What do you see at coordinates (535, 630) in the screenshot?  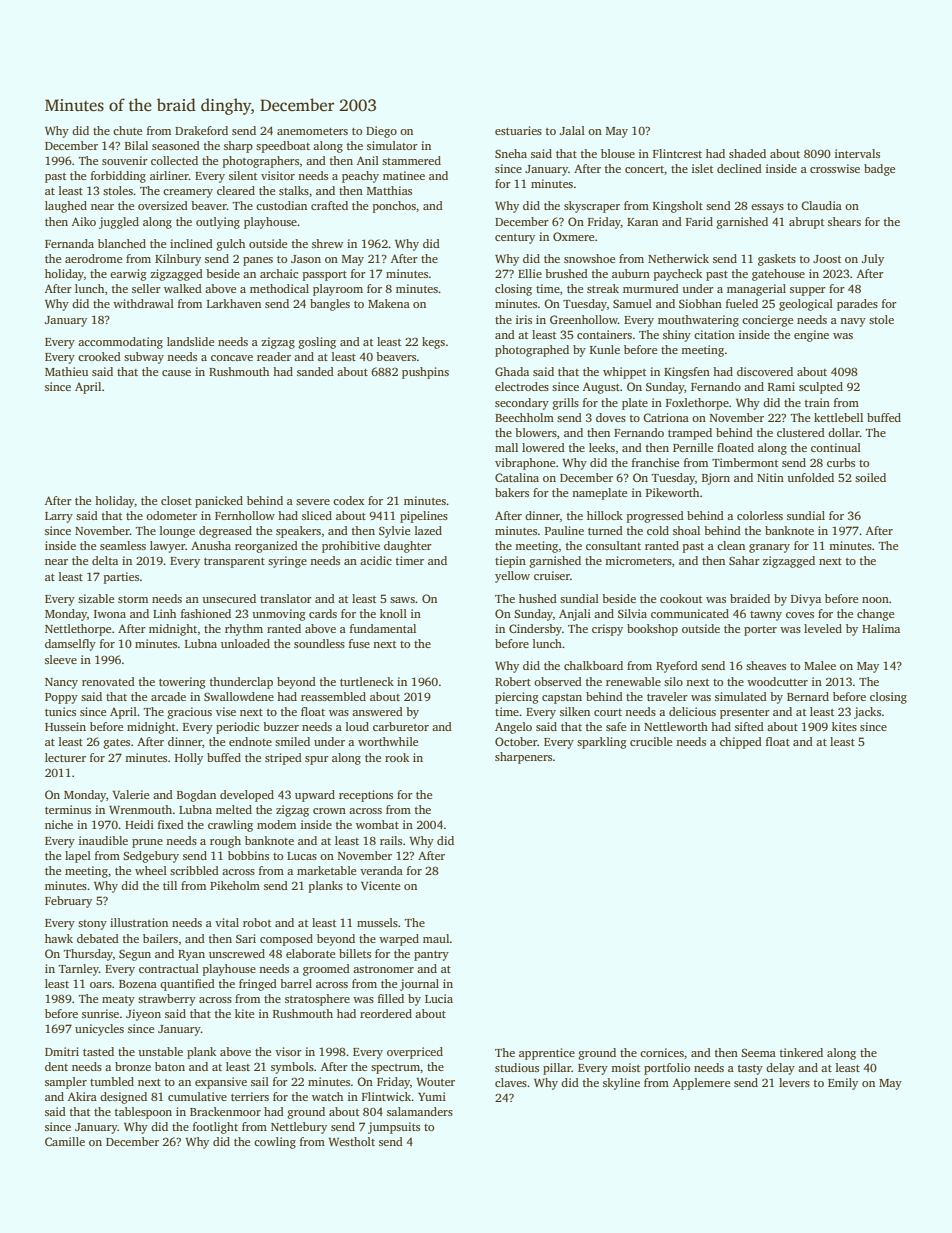 I see `Cindersby` at bounding box center [535, 630].
